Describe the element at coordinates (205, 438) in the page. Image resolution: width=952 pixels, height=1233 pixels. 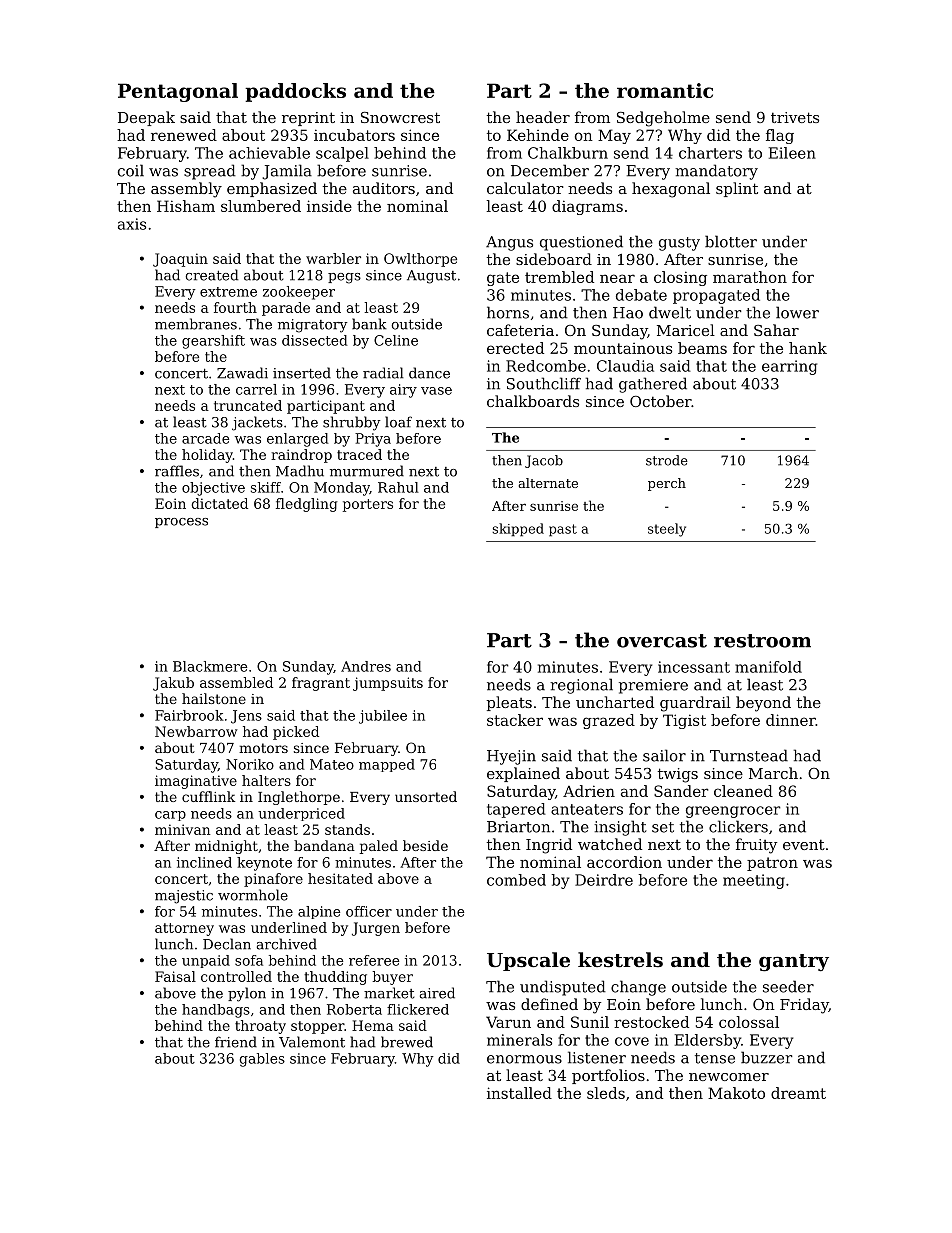
I see `arcade` at that location.
